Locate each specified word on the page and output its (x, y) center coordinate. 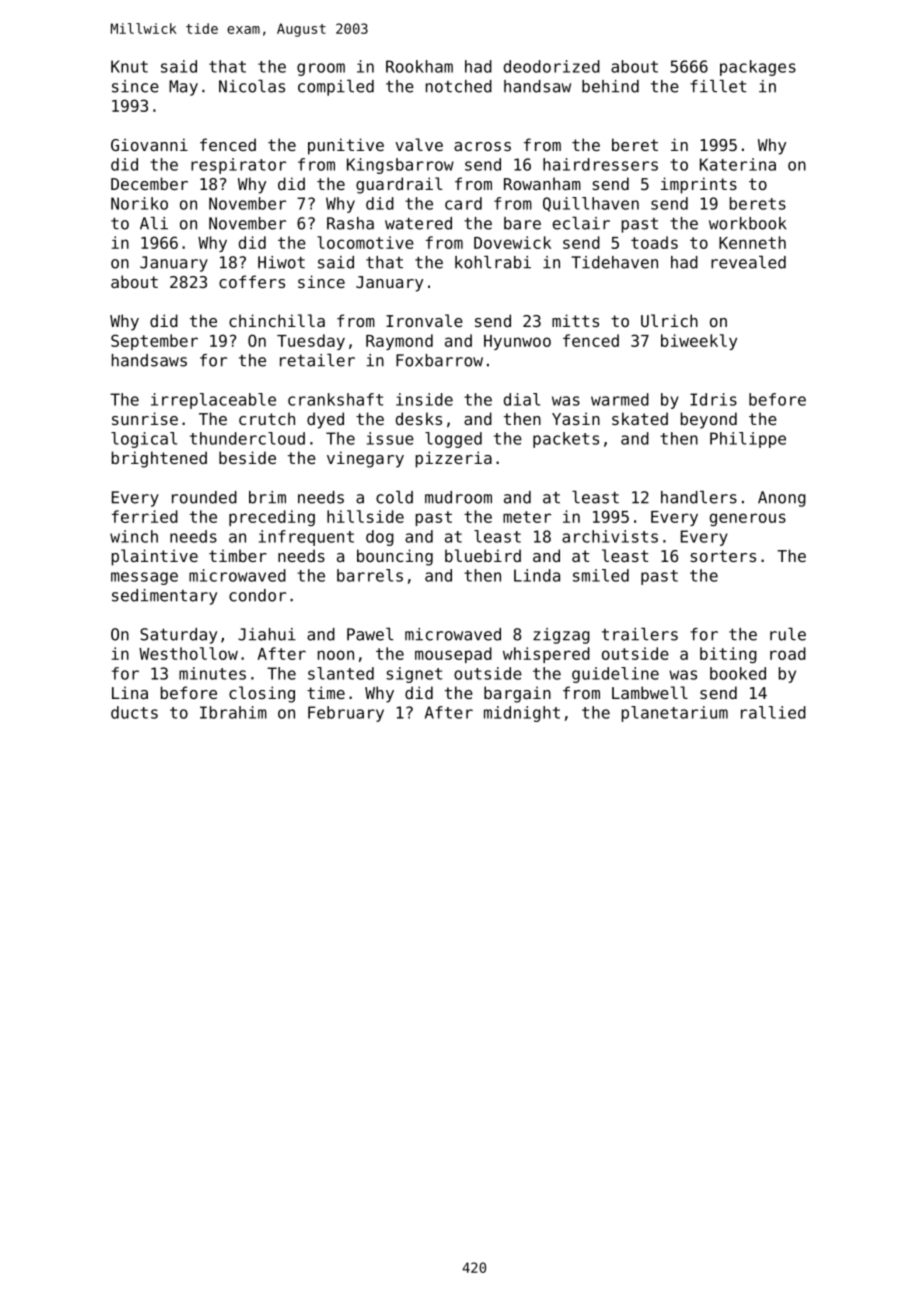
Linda (537, 575)
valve (419, 144)
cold (394, 497)
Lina (130, 692)
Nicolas (252, 86)
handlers (699, 497)
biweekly (699, 342)
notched (459, 86)
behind (610, 86)
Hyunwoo (517, 342)
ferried (145, 516)
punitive (346, 146)
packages (758, 68)
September (154, 342)
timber (238, 555)
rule (788, 634)
